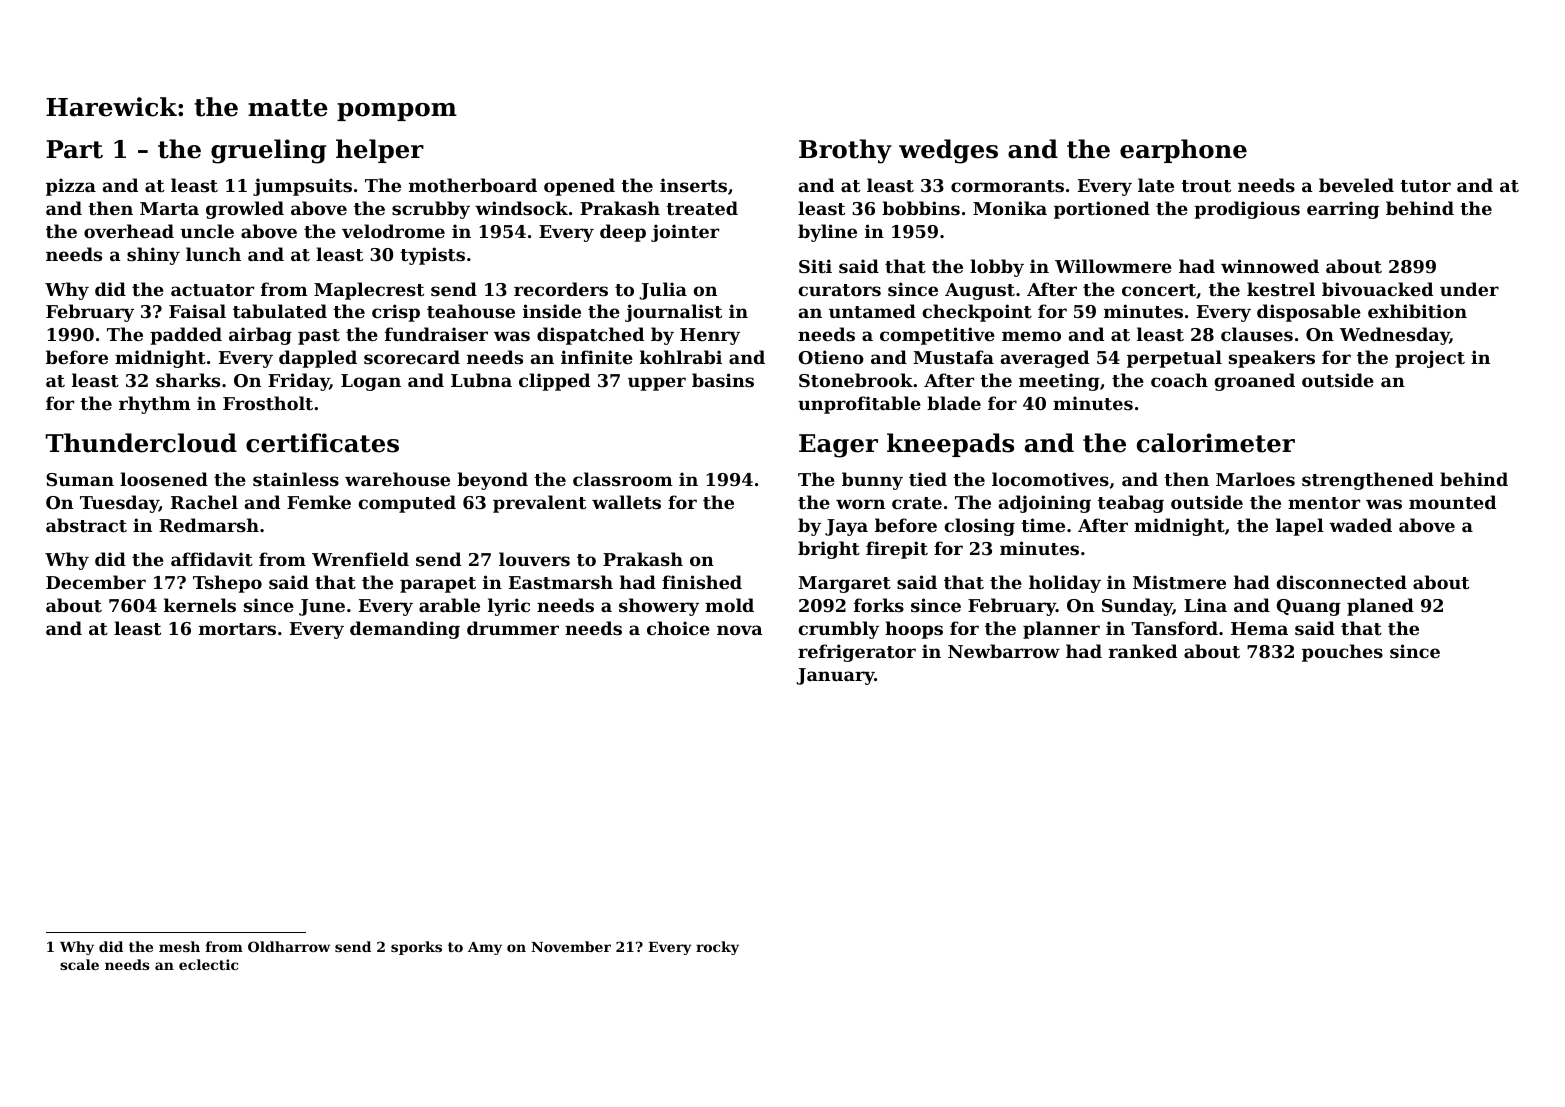 The width and height of the document is (1565, 1107). What do you see at coordinates (79, 964) in the document?
I see `scale` at bounding box center [79, 964].
